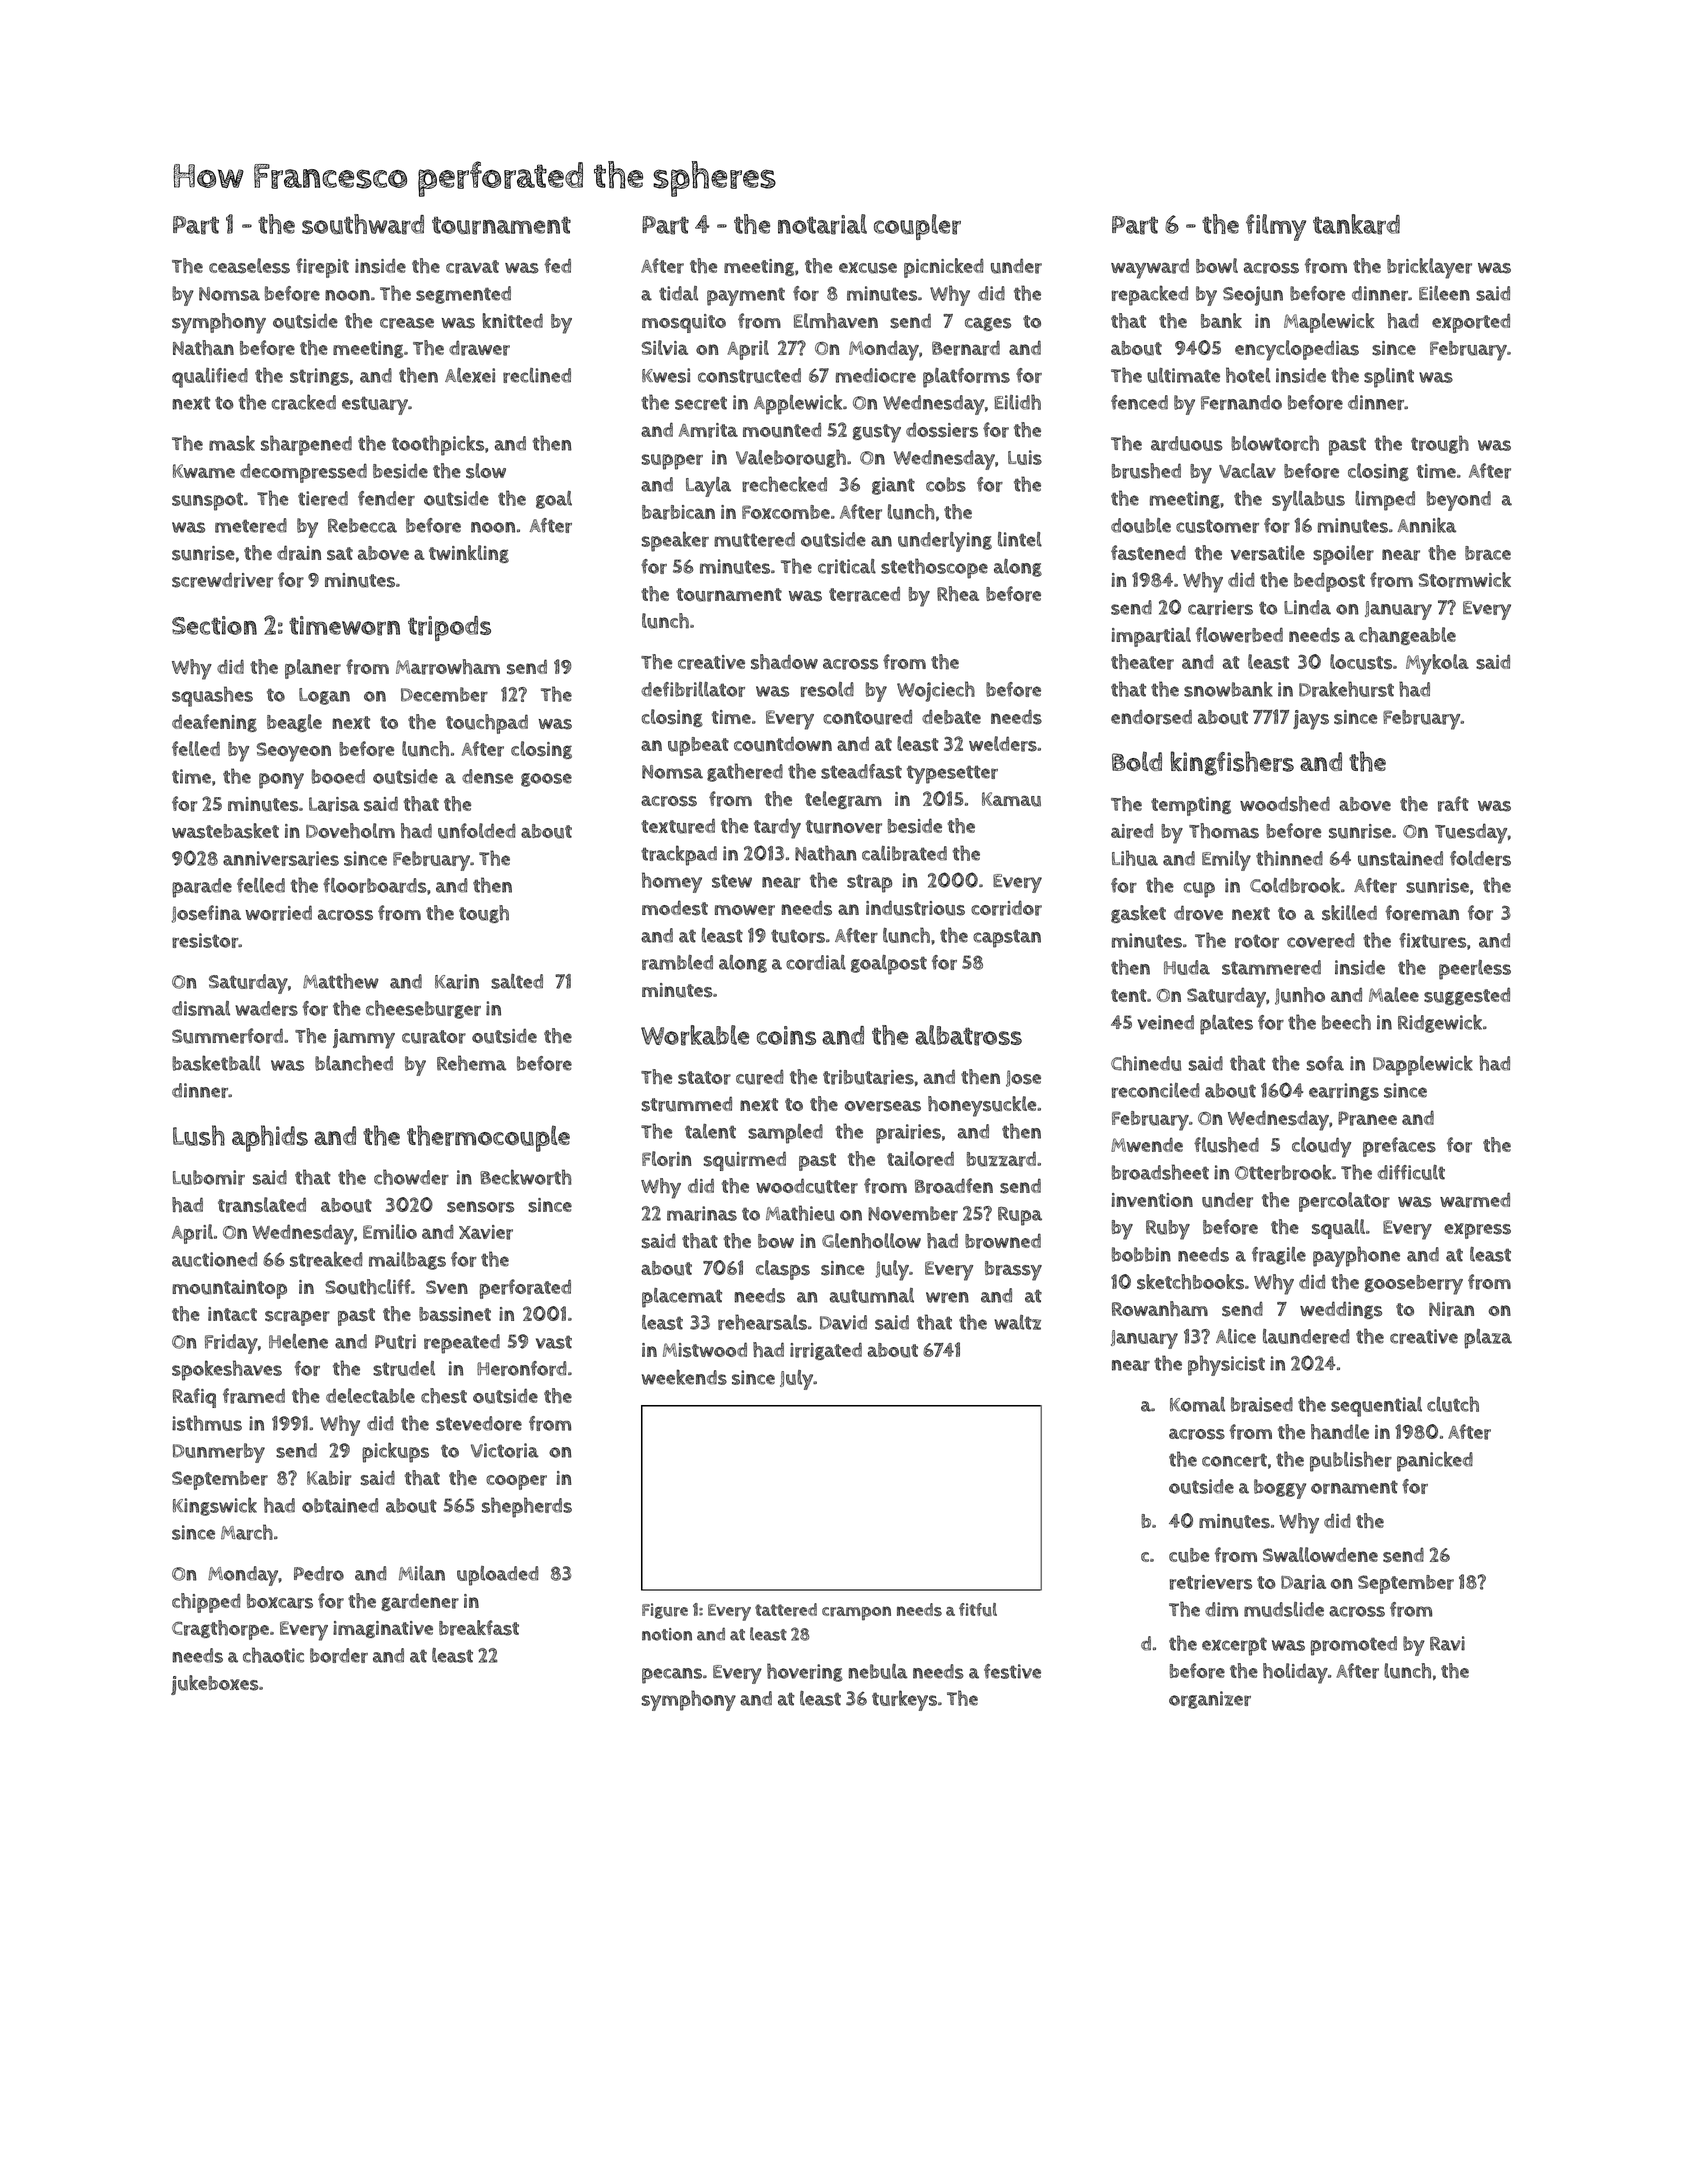 The image size is (1683, 2178). I want to click on coupler, so click(917, 227).
